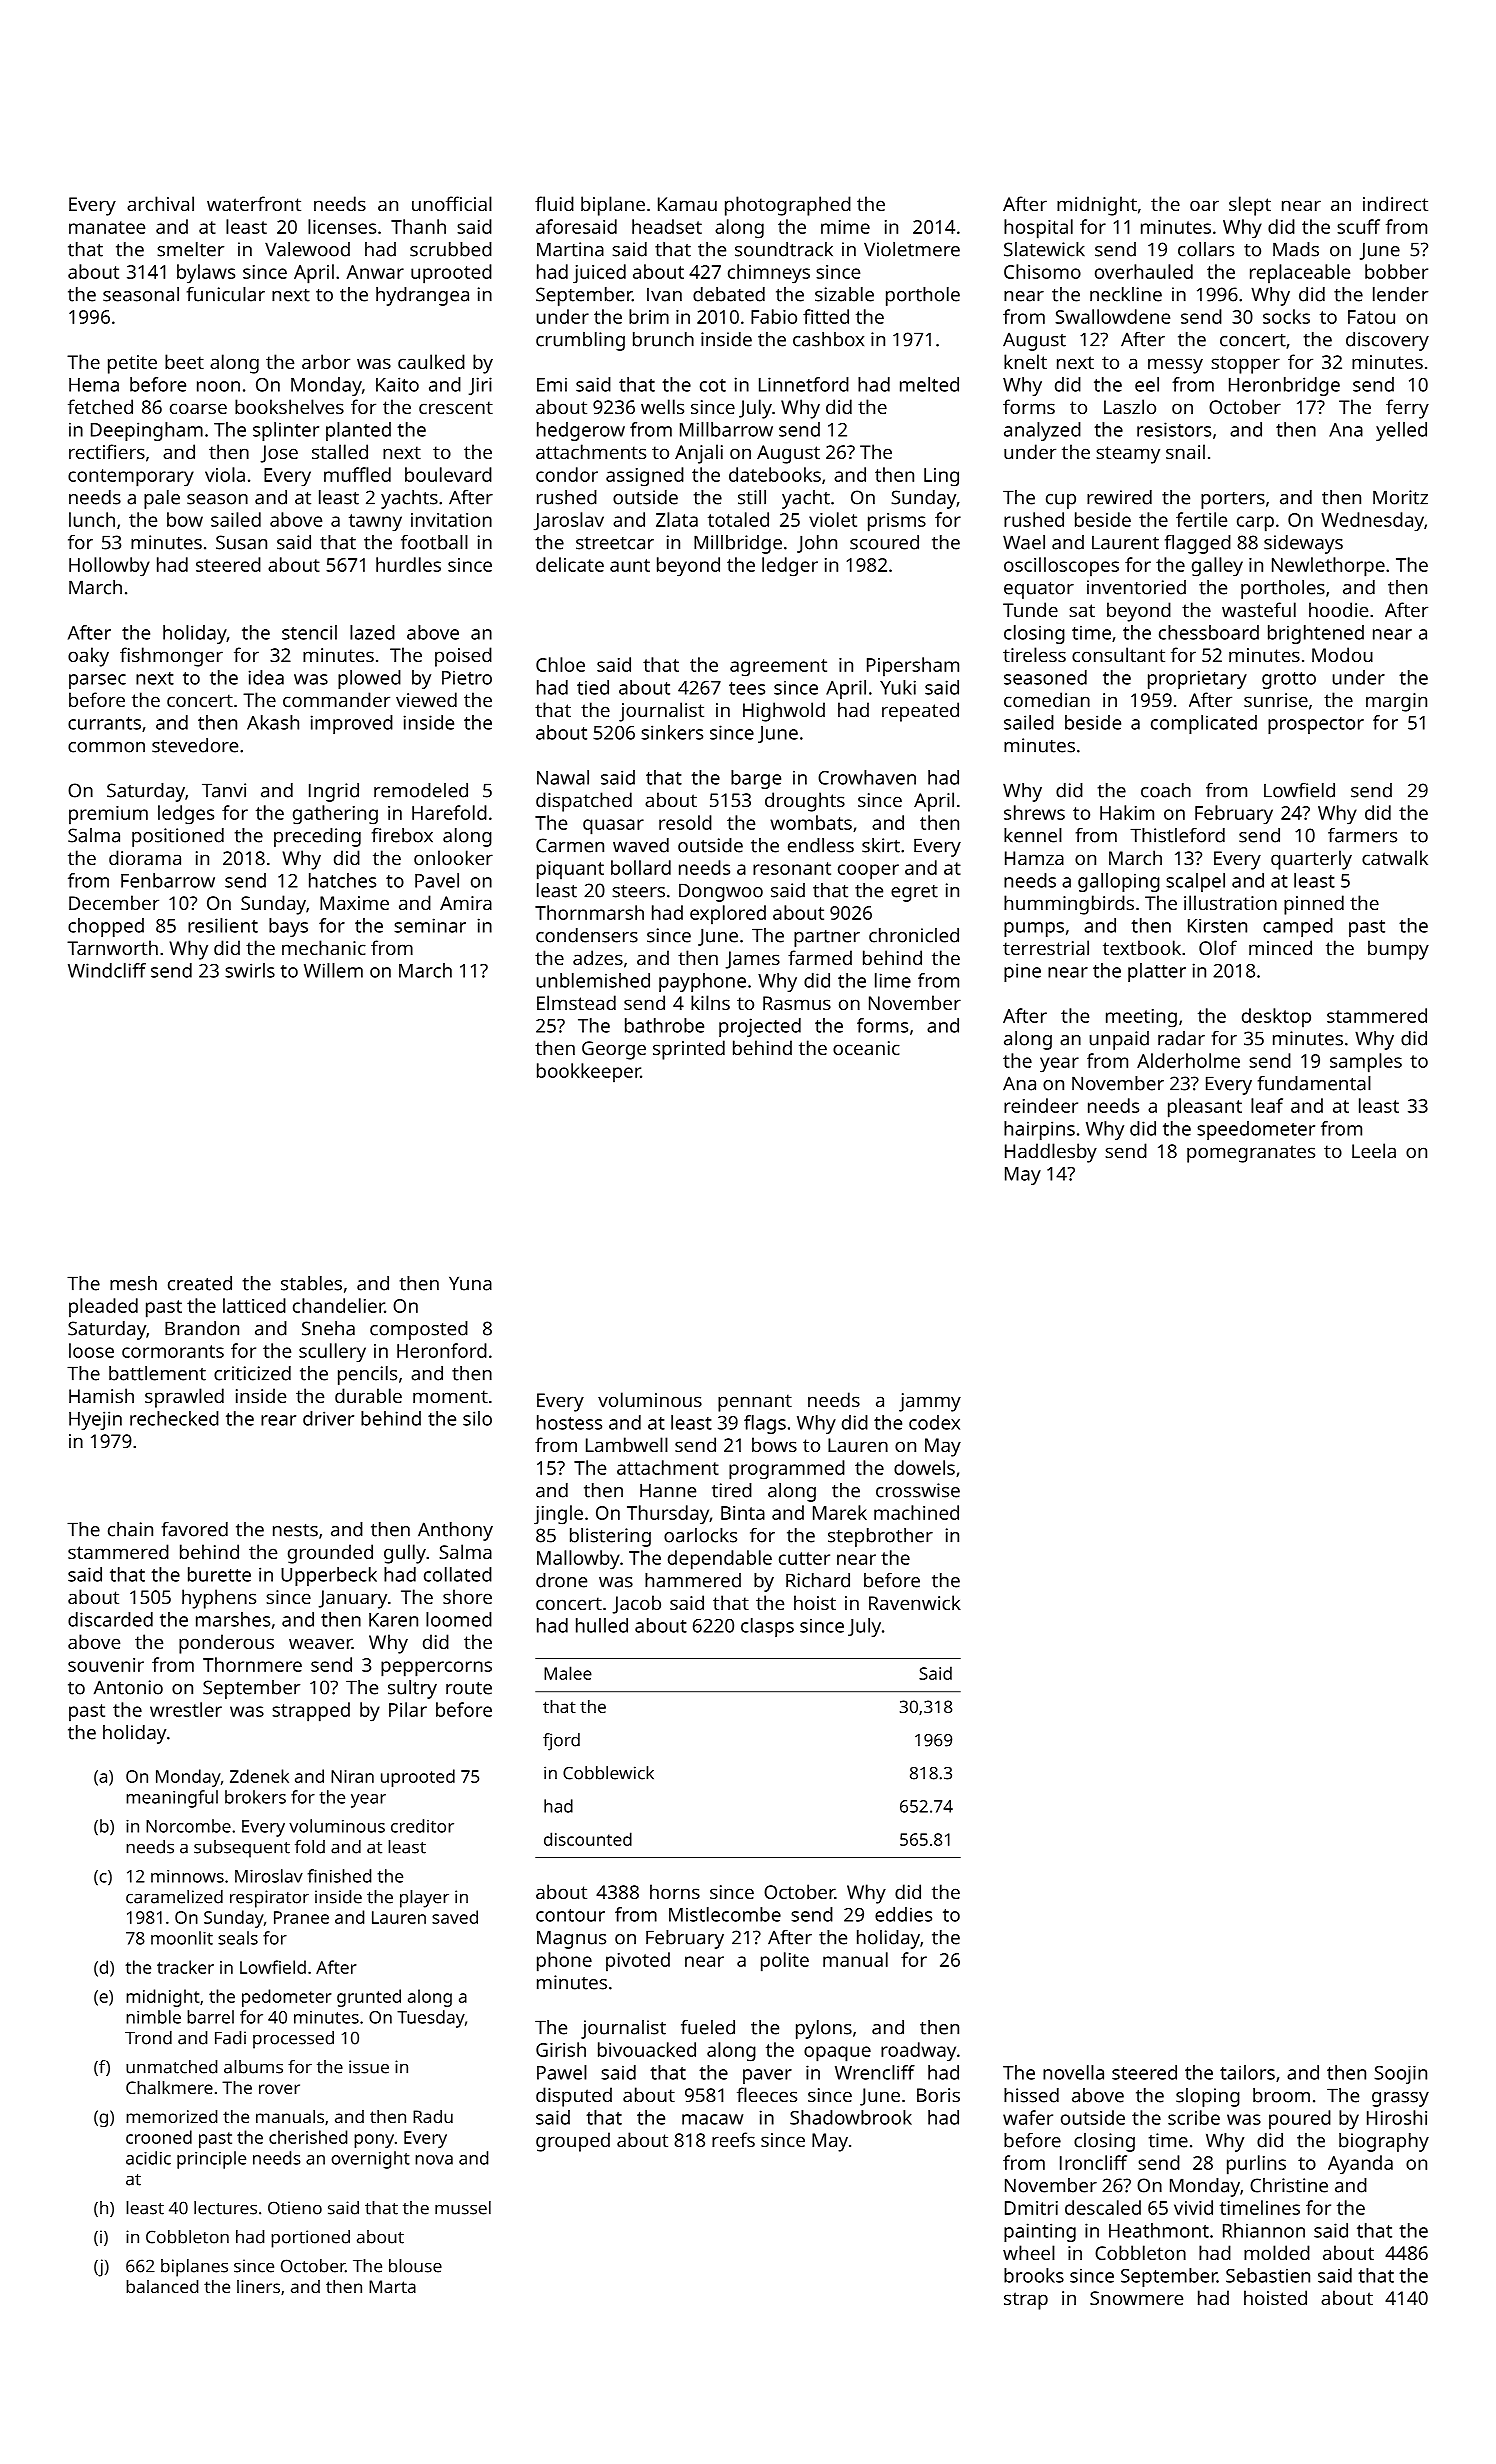 This page has height=2464, width=1496. Describe the element at coordinates (1251, 1154) in the page. I see `pomegranates` at that location.
